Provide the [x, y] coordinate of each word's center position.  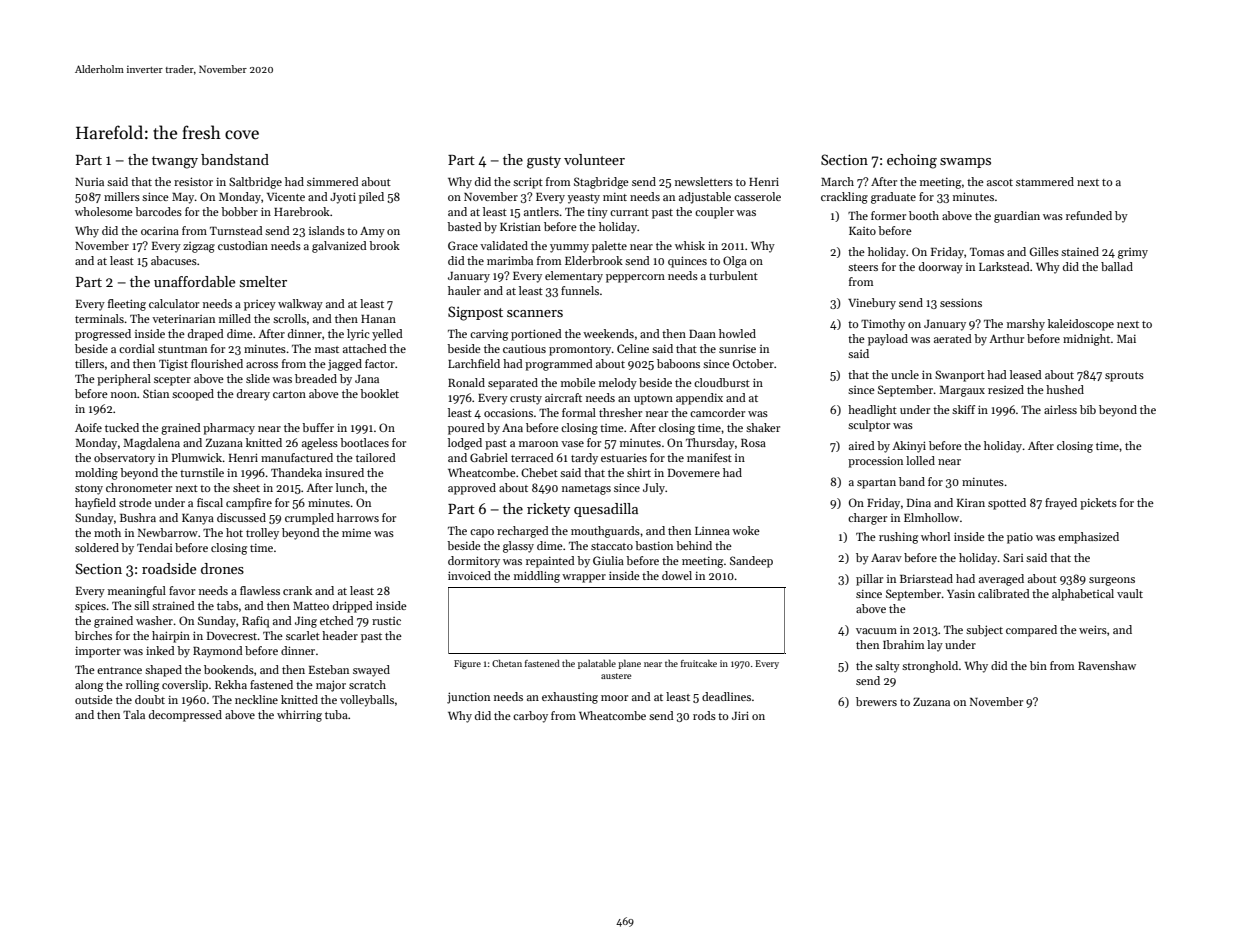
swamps [965, 163]
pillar [869, 580]
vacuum [876, 631]
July [654, 489]
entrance [119, 670]
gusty [544, 162]
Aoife [88, 427]
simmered [333, 181]
